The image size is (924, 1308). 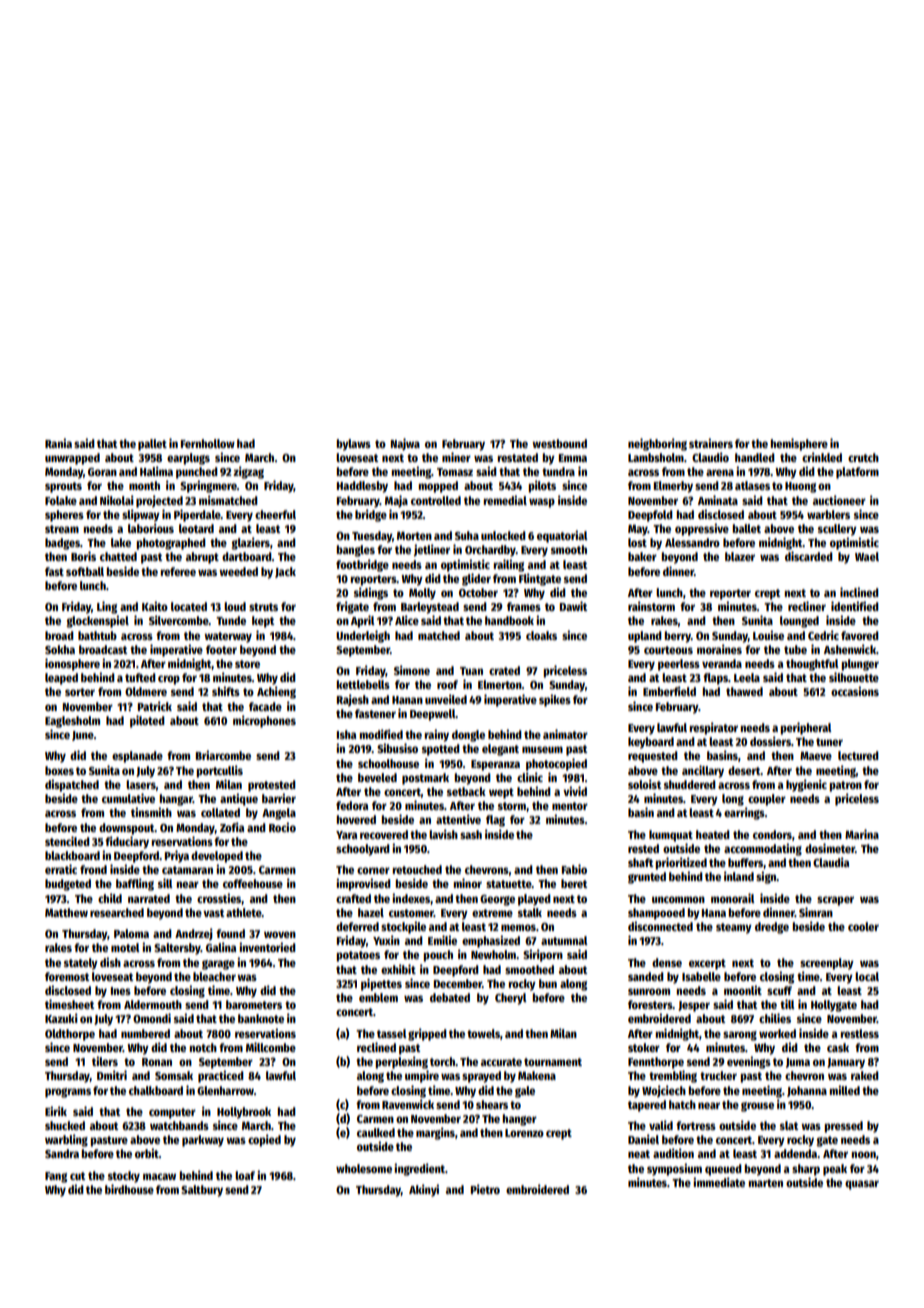 What do you see at coordinates (828, 514) in the page?
I see `warblers` at bounding box center [828, 514].
